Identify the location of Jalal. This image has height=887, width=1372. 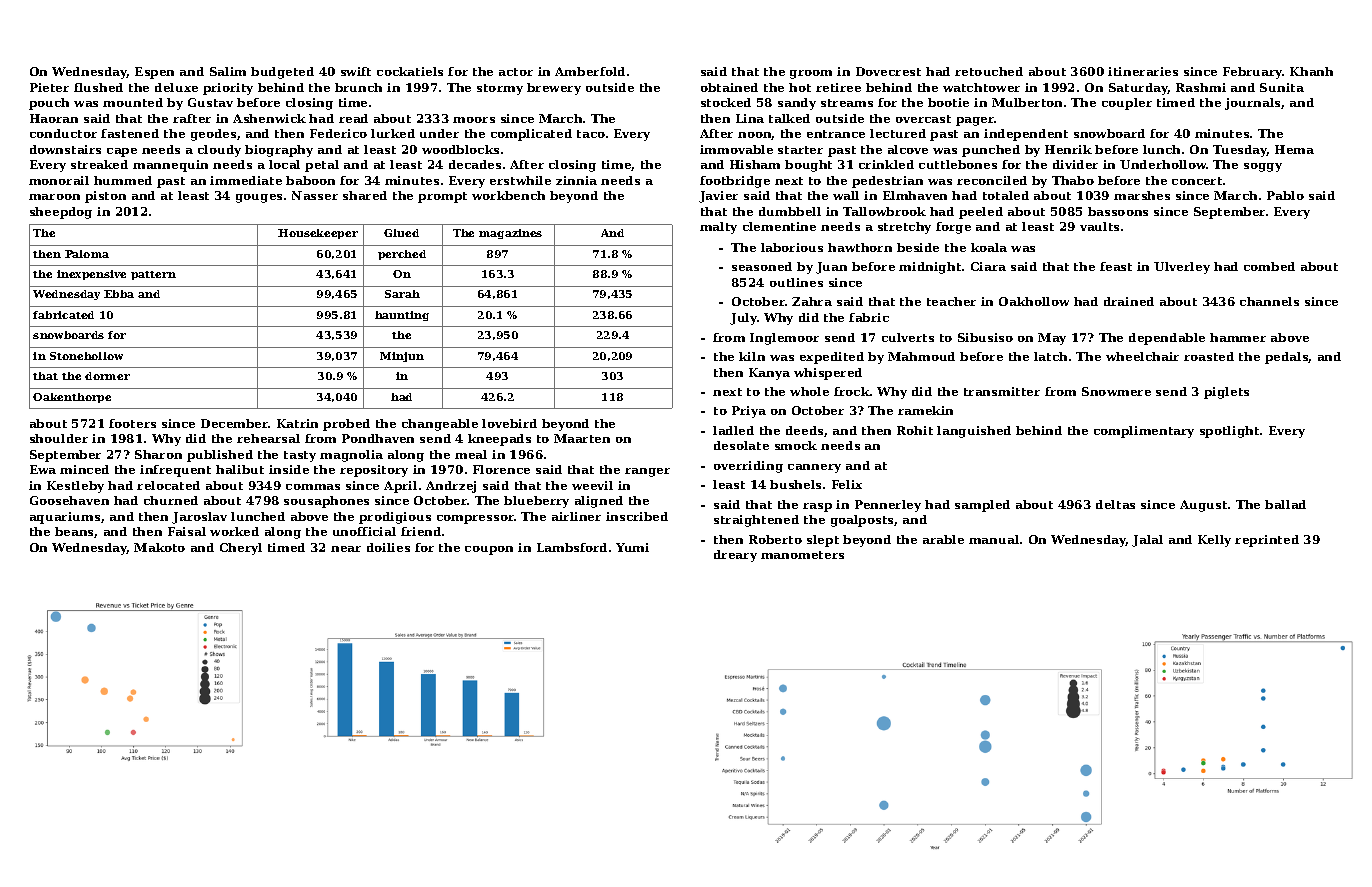
(1147, 541).
